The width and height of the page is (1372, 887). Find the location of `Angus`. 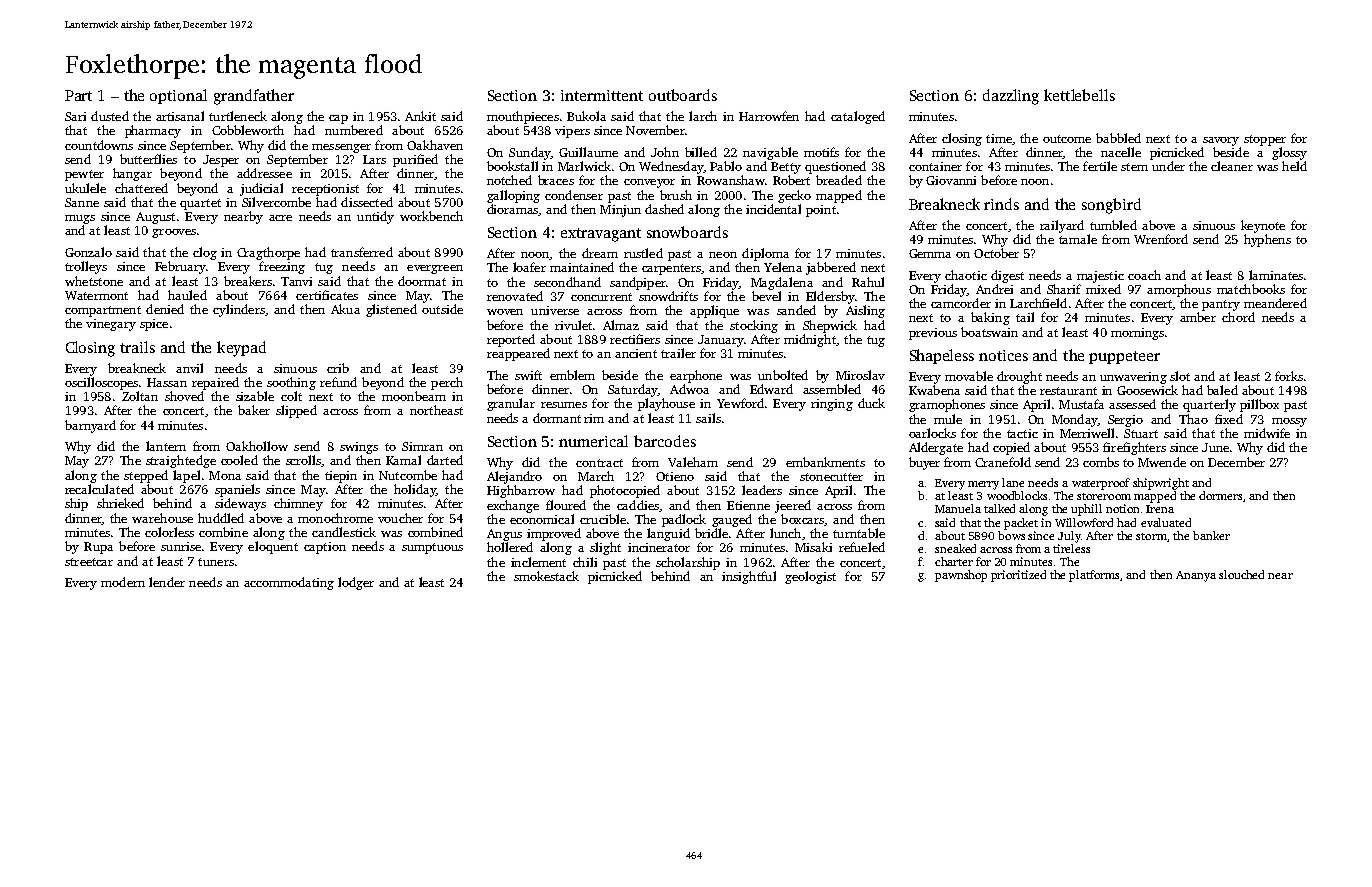

Angus is located at coordinates (504, 535).
